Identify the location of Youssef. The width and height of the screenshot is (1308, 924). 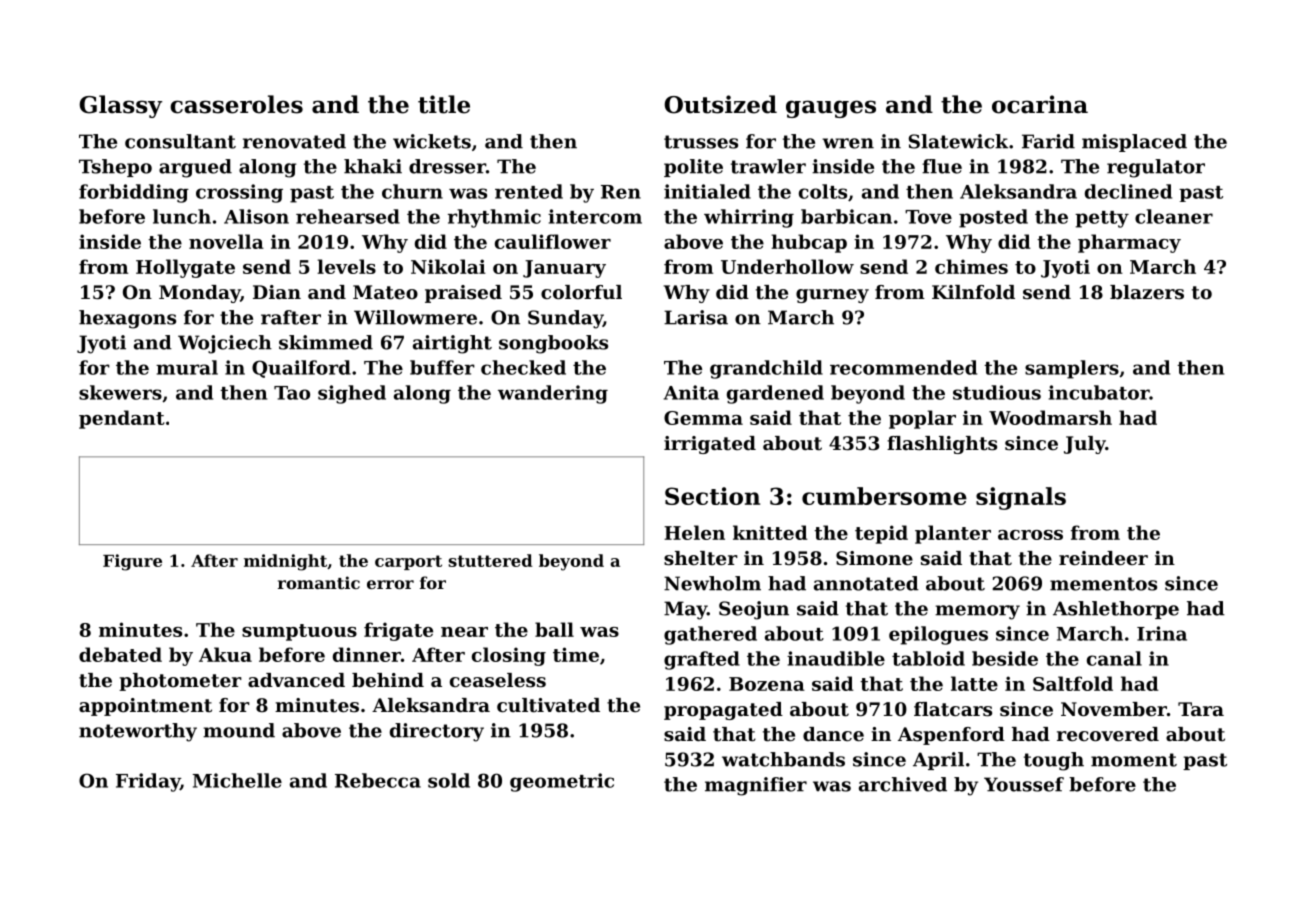
(1024, 784).
